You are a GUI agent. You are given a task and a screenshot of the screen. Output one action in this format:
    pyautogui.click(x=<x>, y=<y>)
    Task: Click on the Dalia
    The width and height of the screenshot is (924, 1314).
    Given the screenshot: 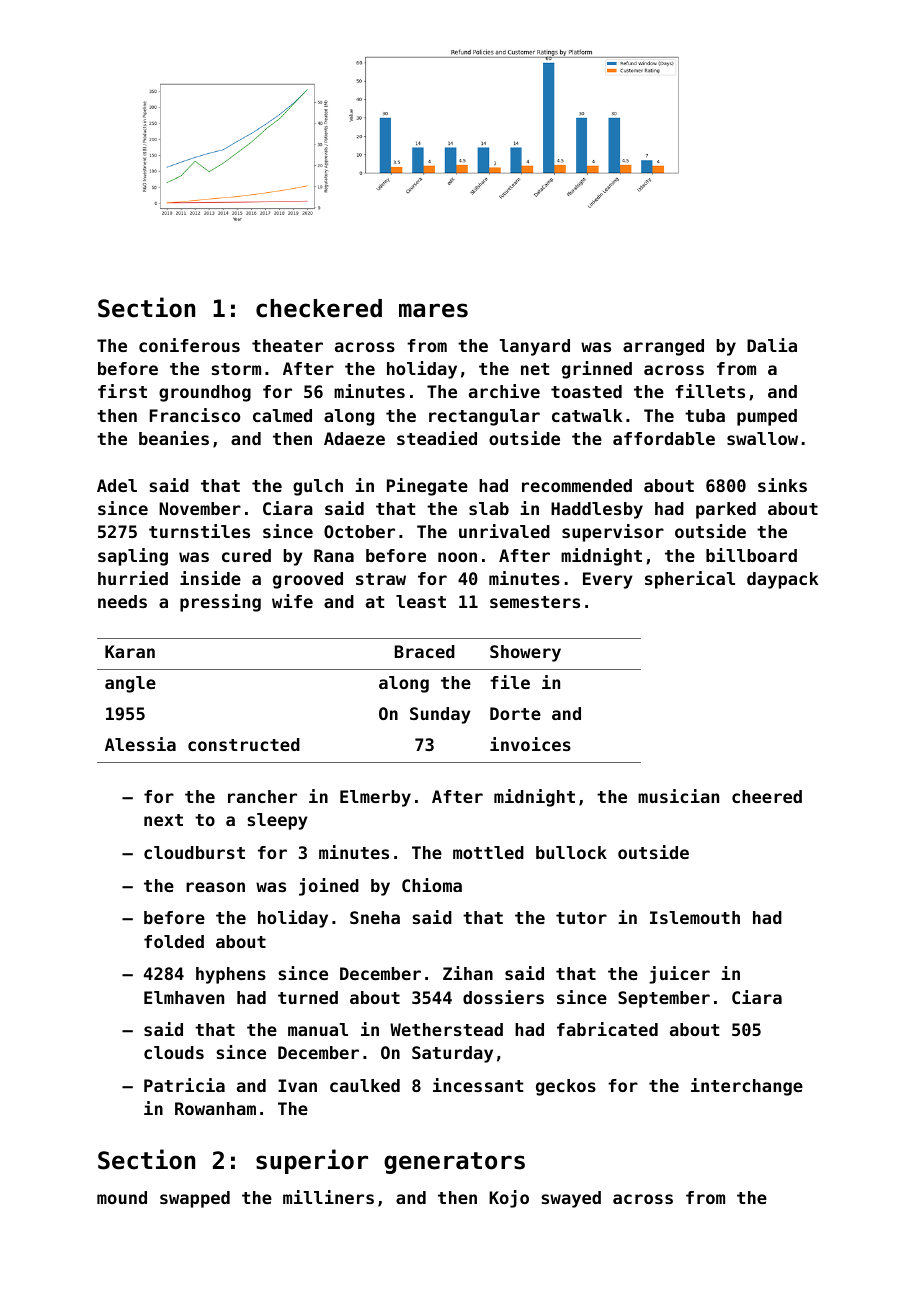 What is the action you would take?
    pyautogui.click(x=772, y=345)
